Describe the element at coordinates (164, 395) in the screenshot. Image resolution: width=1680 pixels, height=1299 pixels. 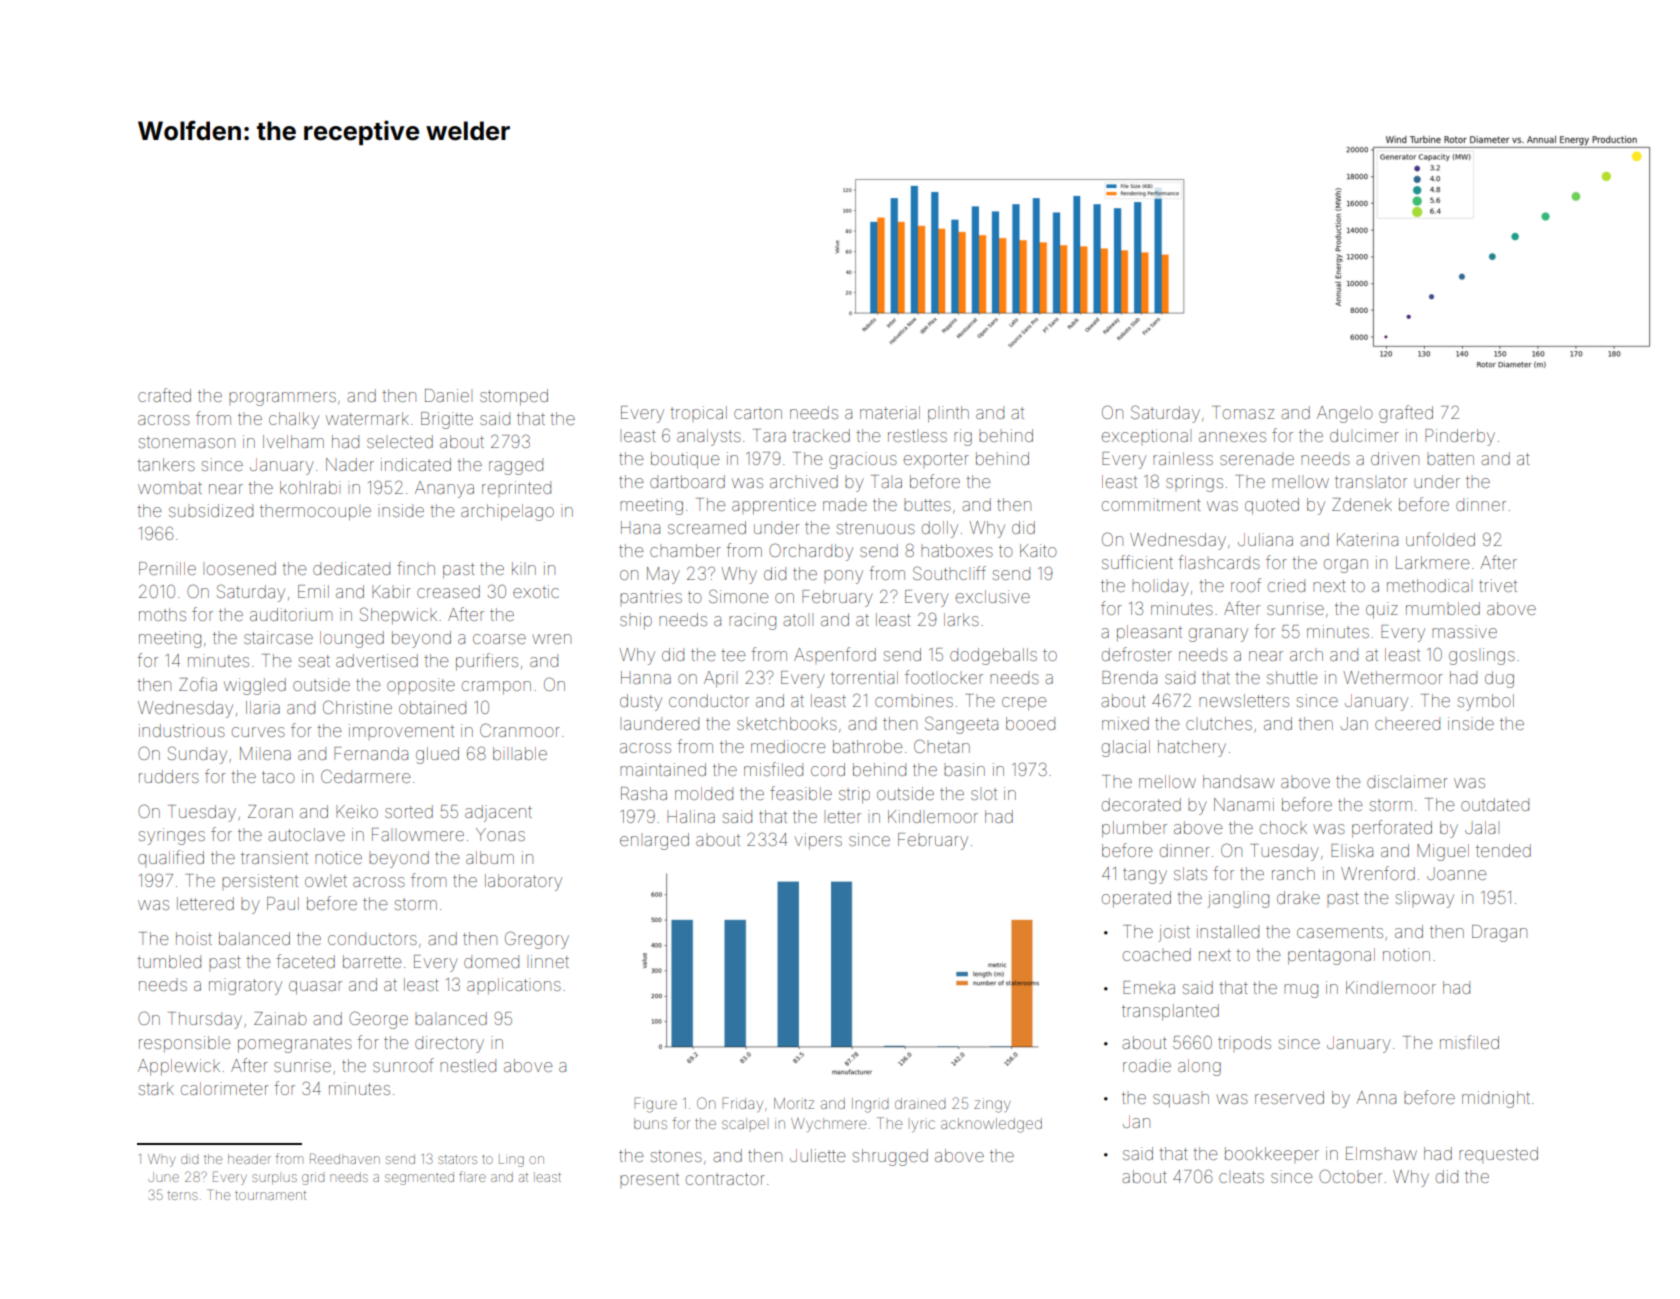
I see `crafted` at that location.
